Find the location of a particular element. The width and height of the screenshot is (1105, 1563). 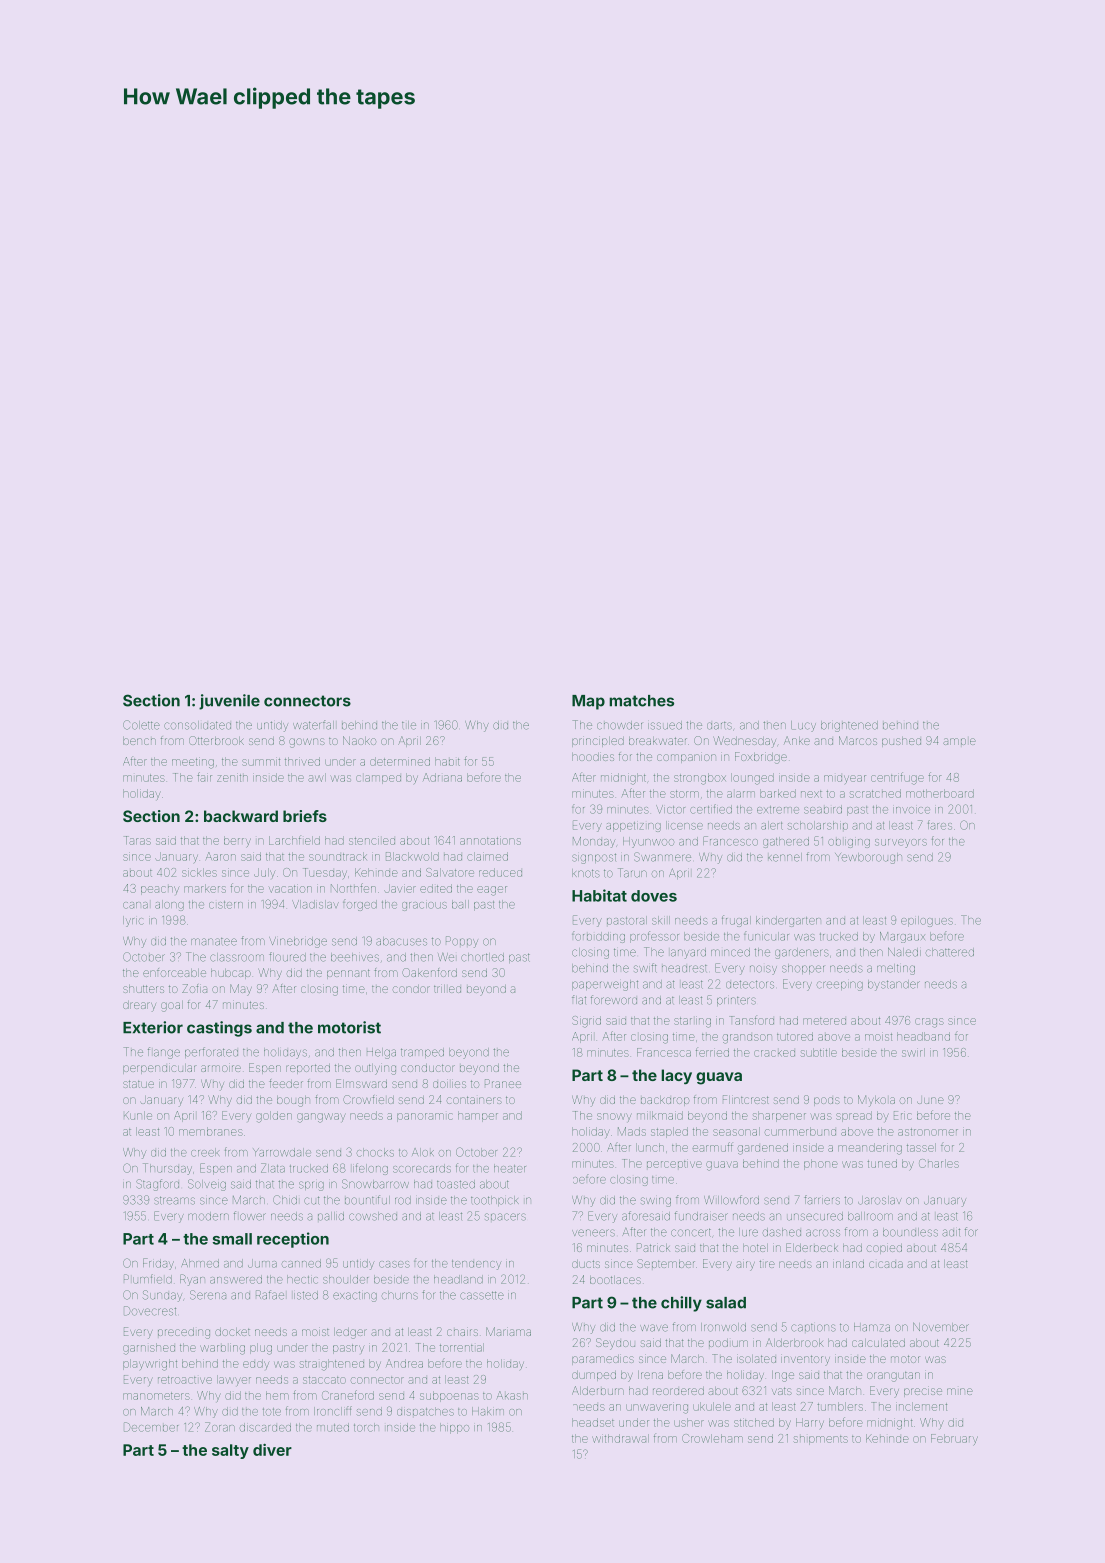

statue is located at coordinates (138, 1084).
